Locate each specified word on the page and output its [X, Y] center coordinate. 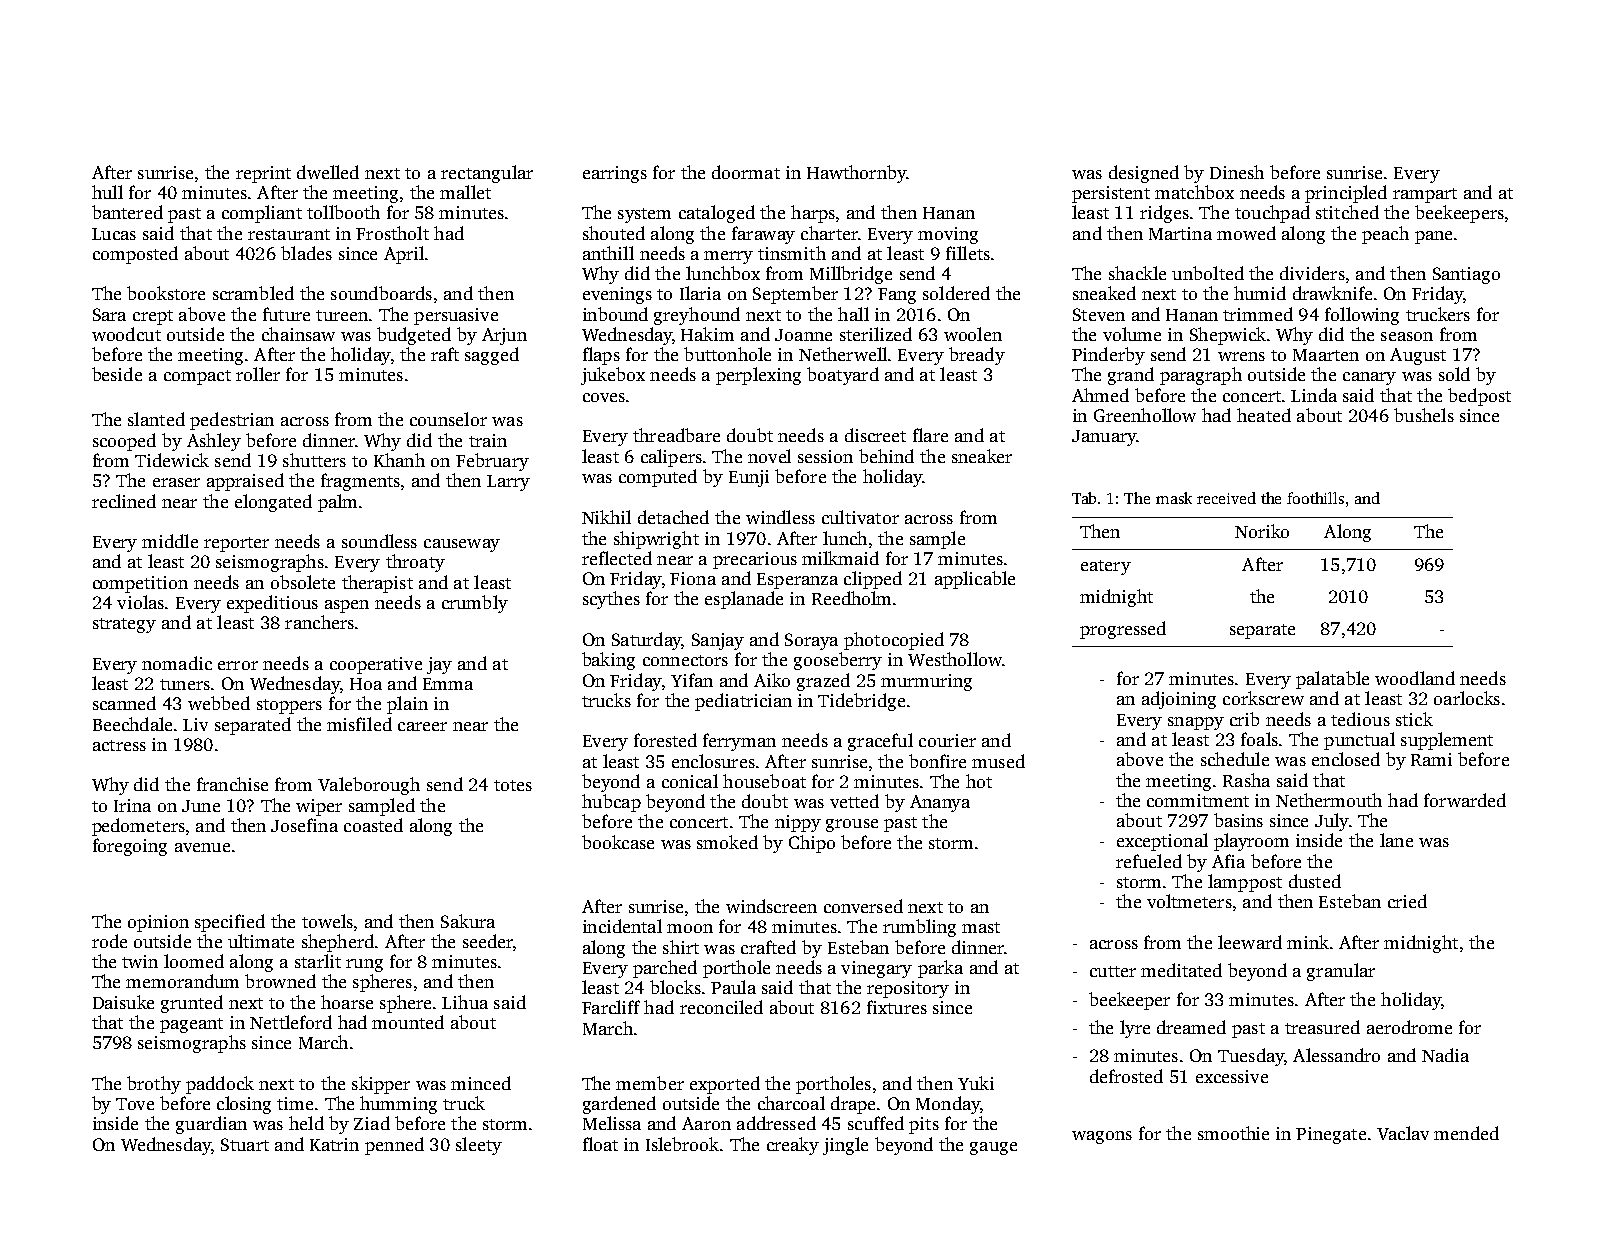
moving [948, 235]
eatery [1106, 567]
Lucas [114, 234]
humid [1260, 293]
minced [481, 1083]
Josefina [304, 825]
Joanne [803, 335]
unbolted [1208, 273]
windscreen [771, 906]
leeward [1250, 942]
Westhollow [955, 659]
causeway [462, 545]
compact [197, 377]
